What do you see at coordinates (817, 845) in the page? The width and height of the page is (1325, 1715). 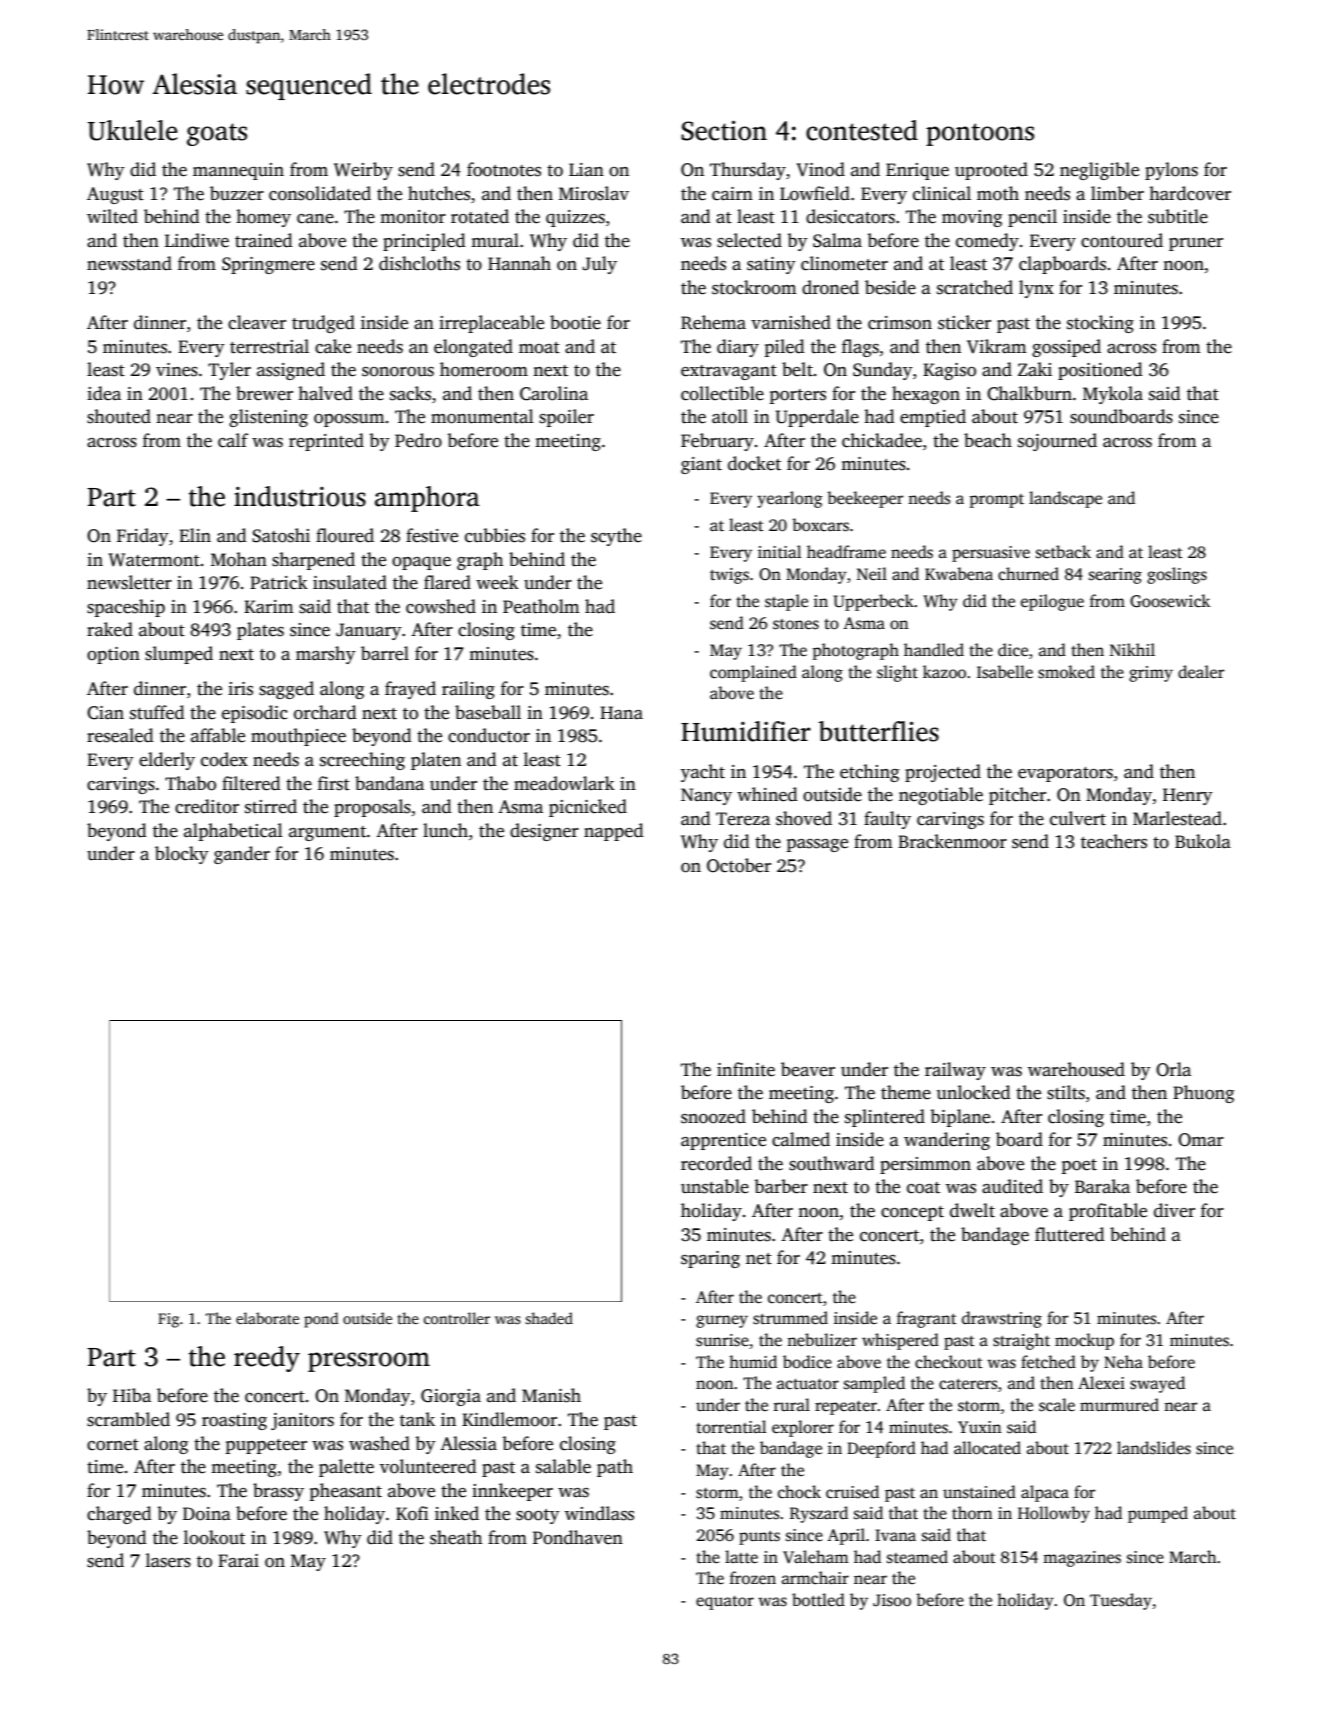 I see `passage` at bounding box center [817, 845].
